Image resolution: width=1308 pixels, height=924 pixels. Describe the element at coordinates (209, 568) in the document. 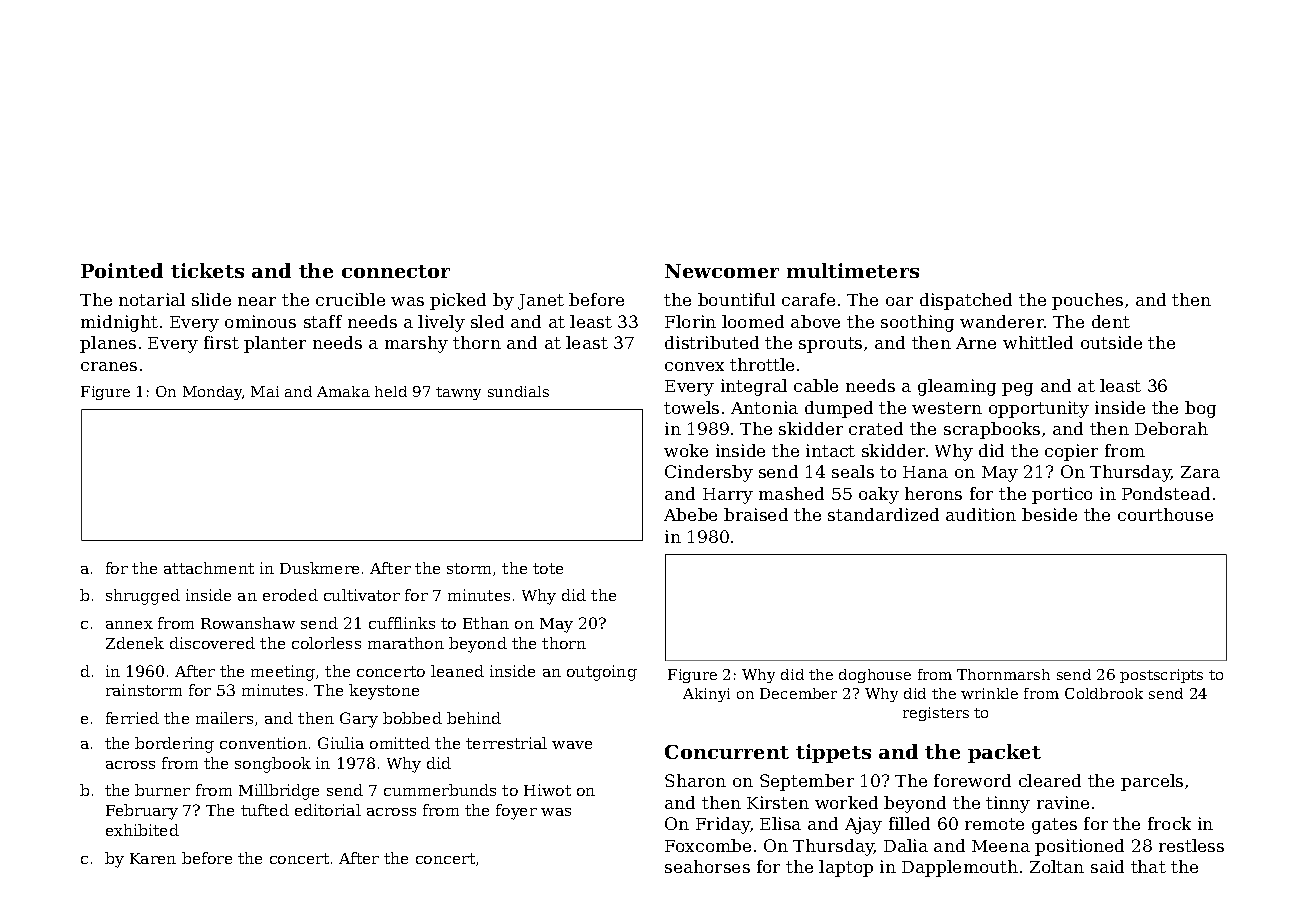

I see `attachment` at that location.
